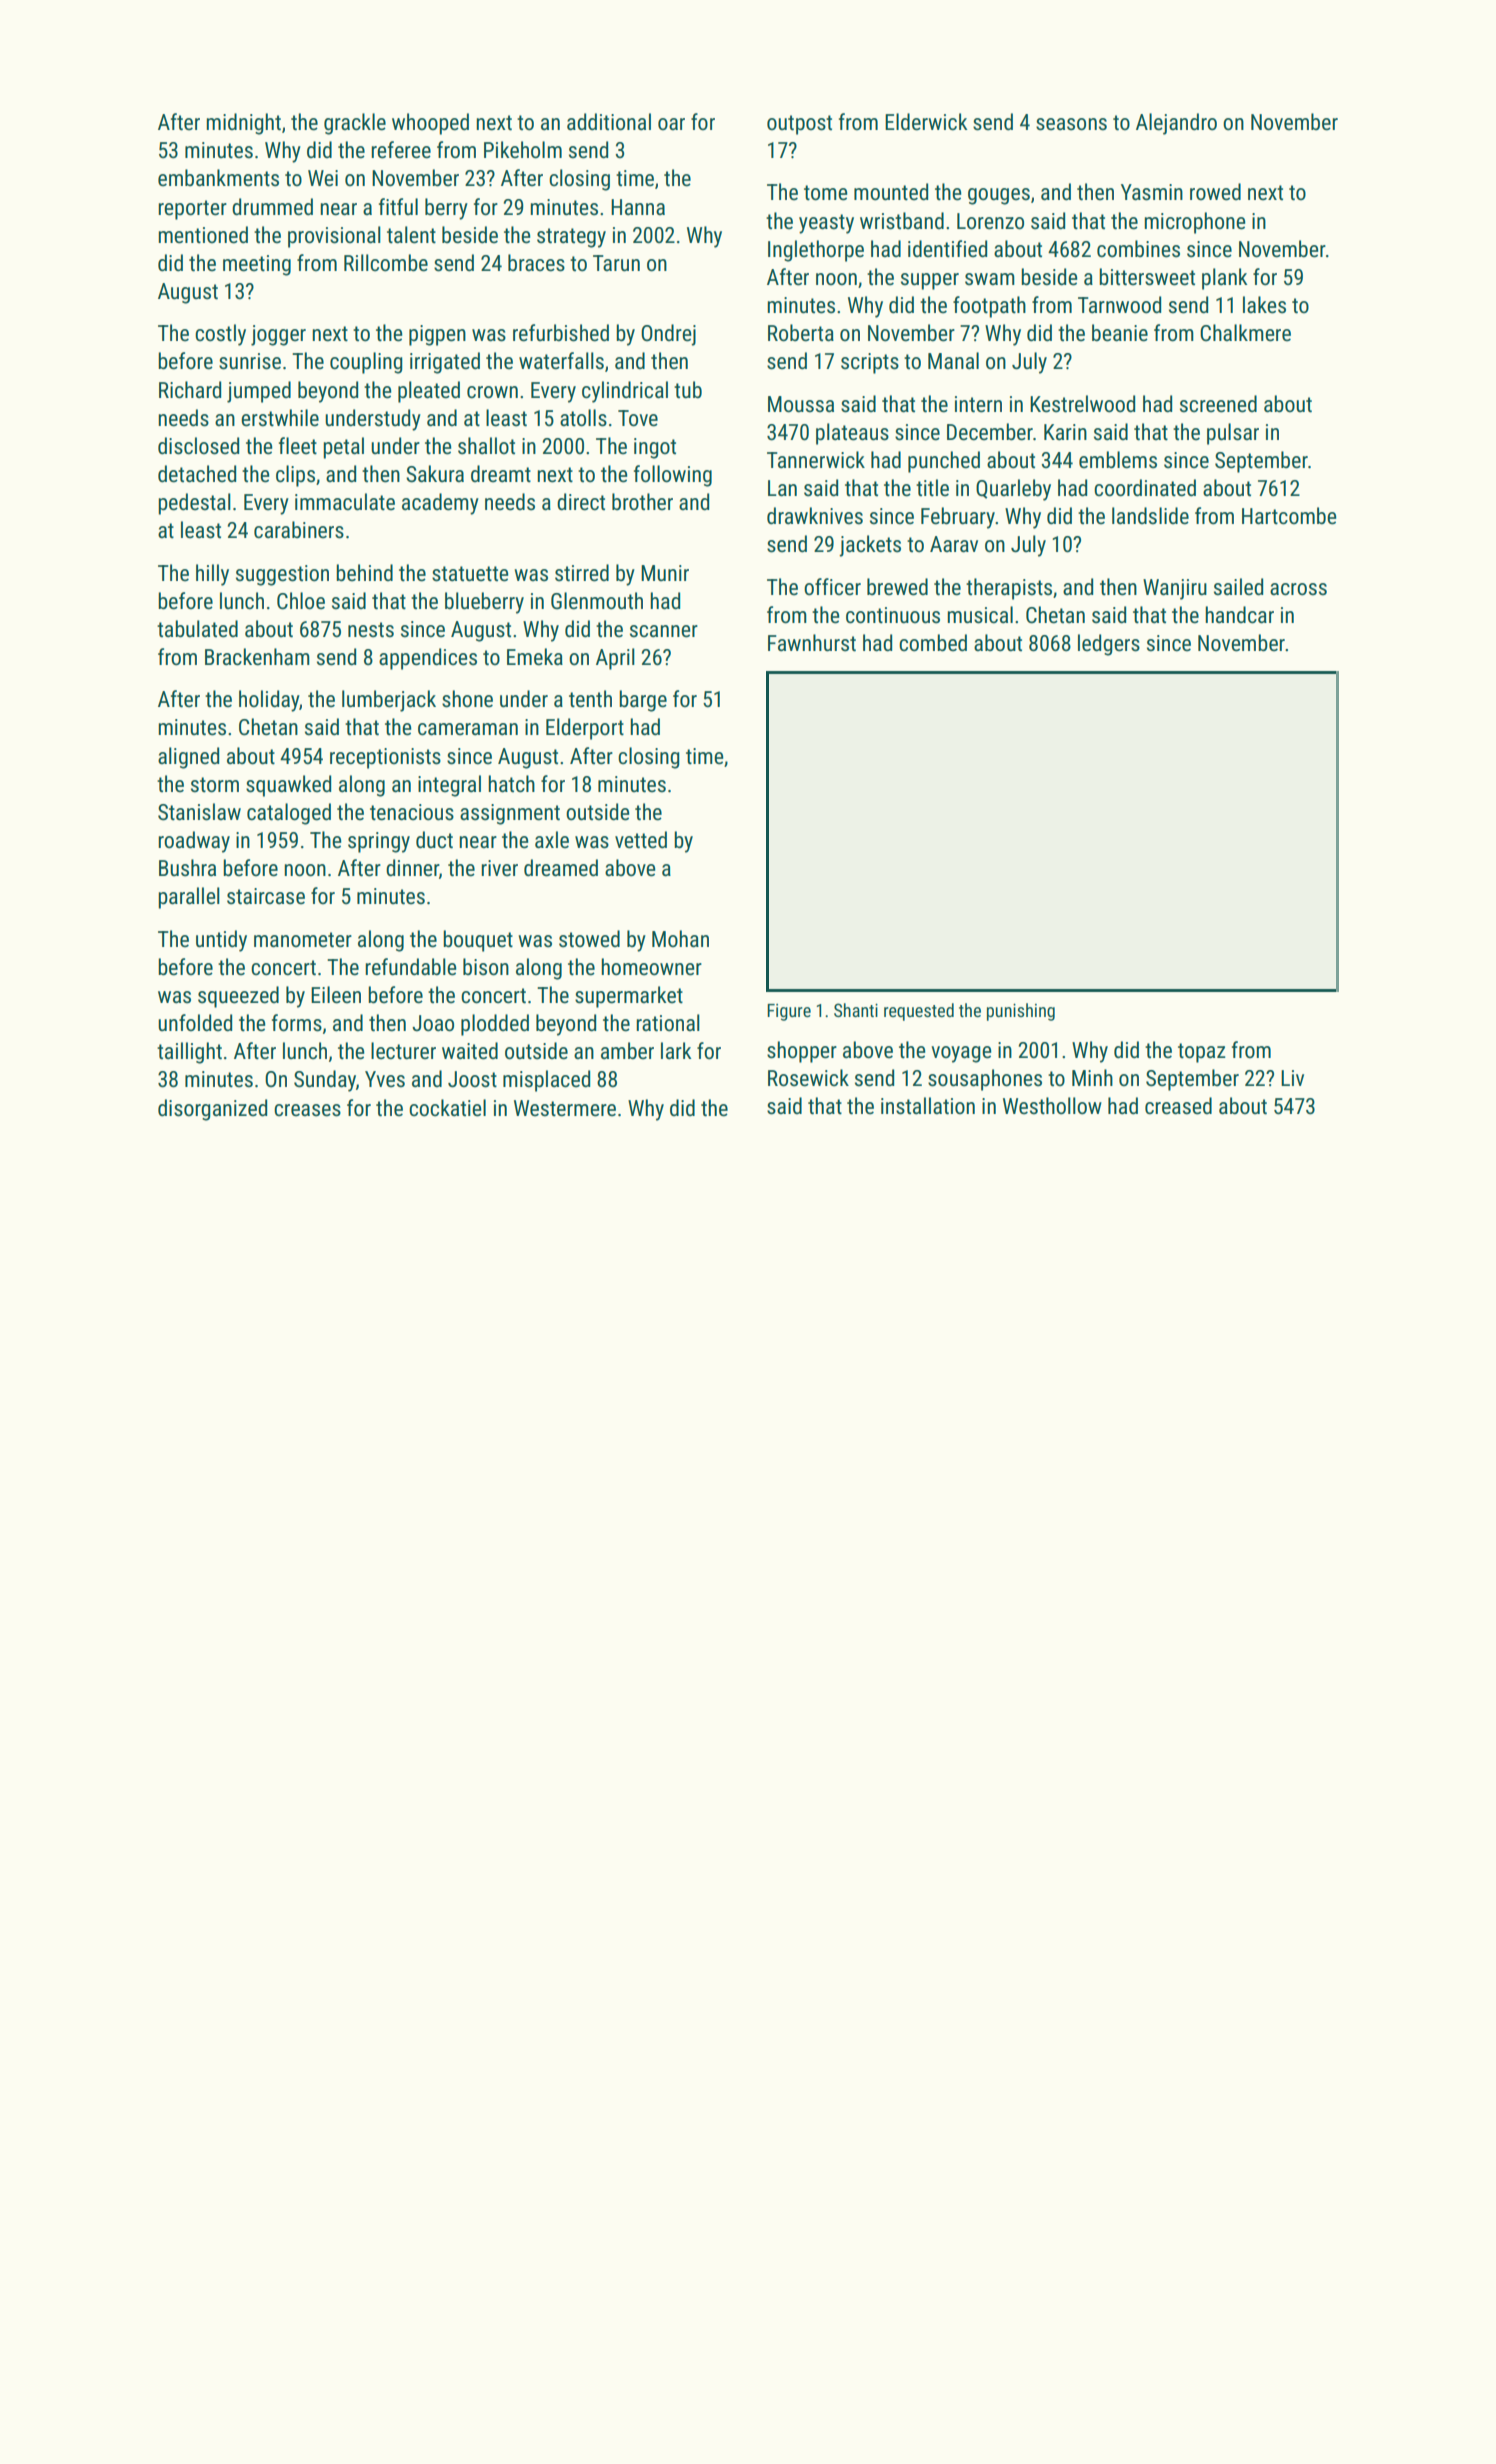 The image size is (1496, 2464). What do you see at coordinates (1147, 277) in the page?
I see `bittersweet` at bounding box center [1147, 277].
